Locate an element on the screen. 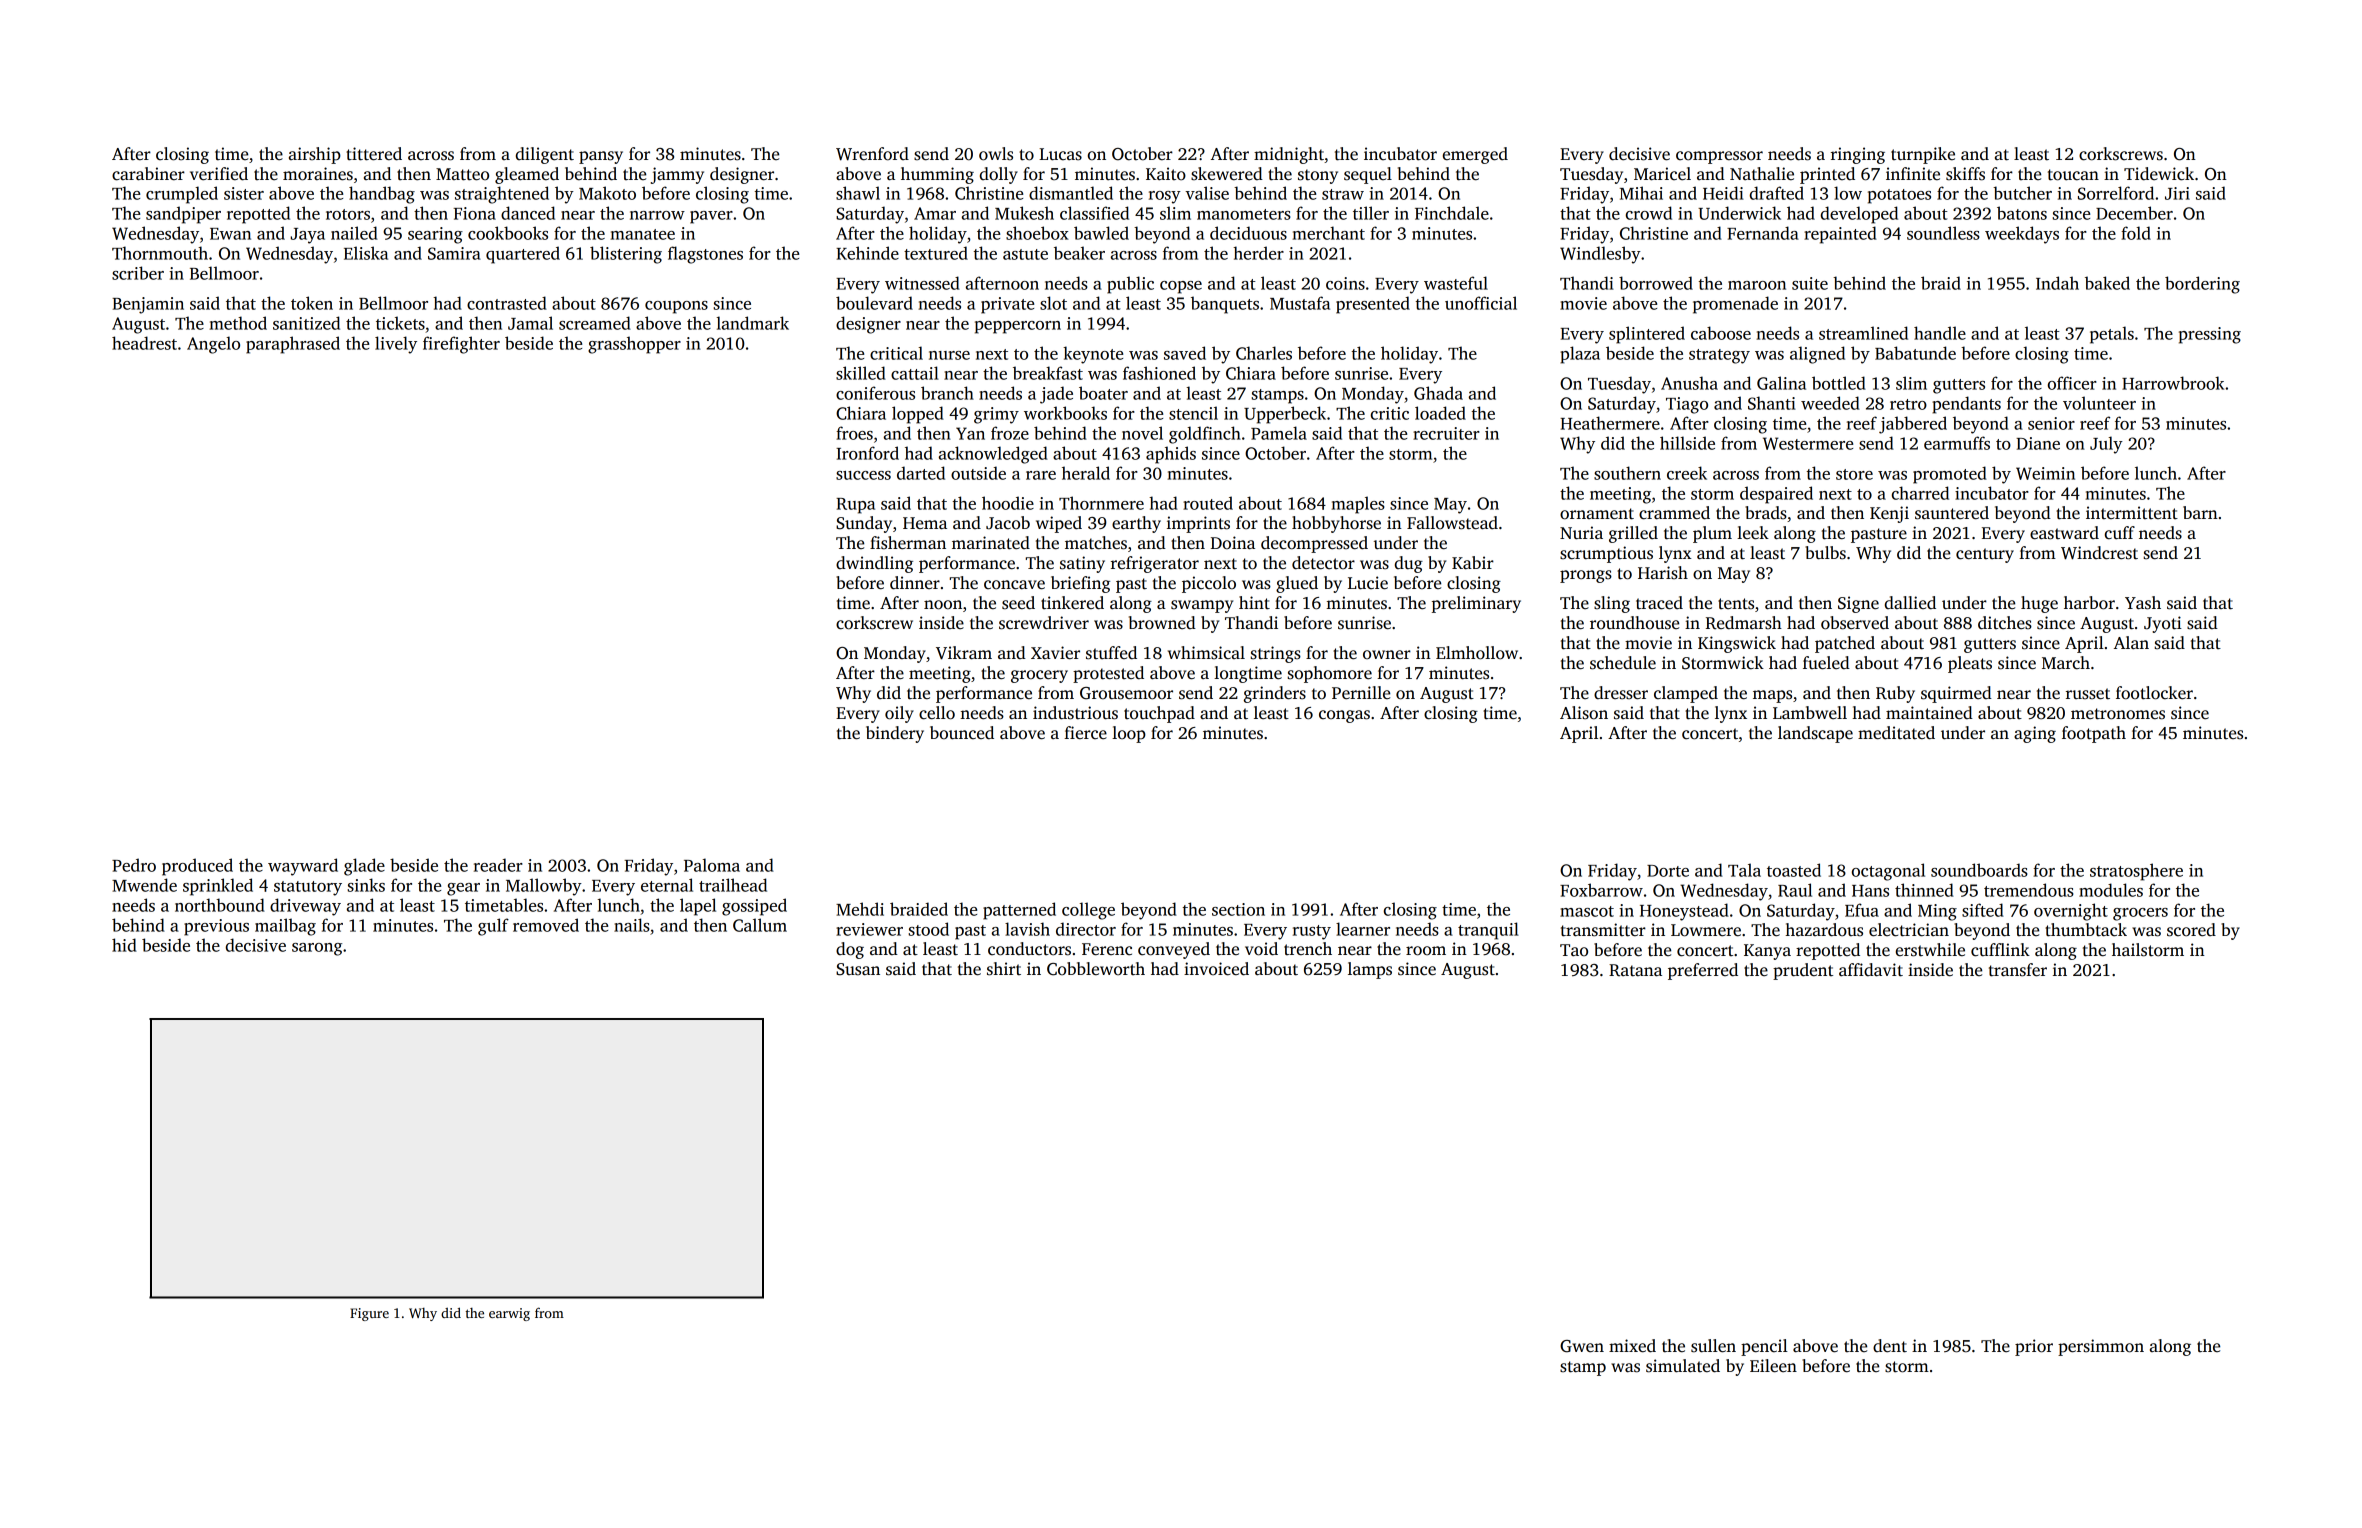 The image size is (2362, 1528). transfer is located at coordinates (2018, 970).
